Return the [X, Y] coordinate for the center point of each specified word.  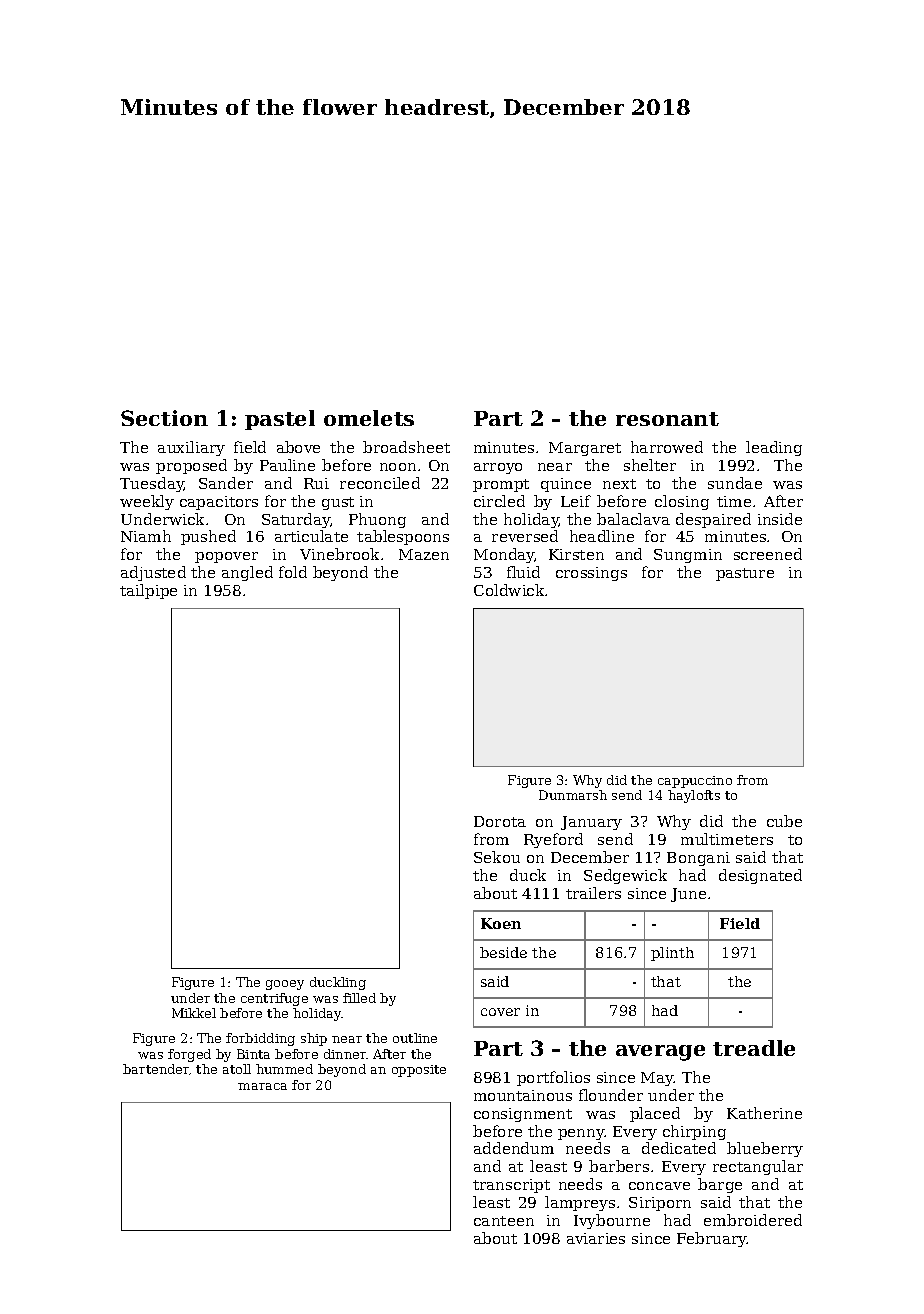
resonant [667, 419]
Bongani [698, 859]
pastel [280, 420]
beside [503, 952]
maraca [262, 1086]
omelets [369, 418]
